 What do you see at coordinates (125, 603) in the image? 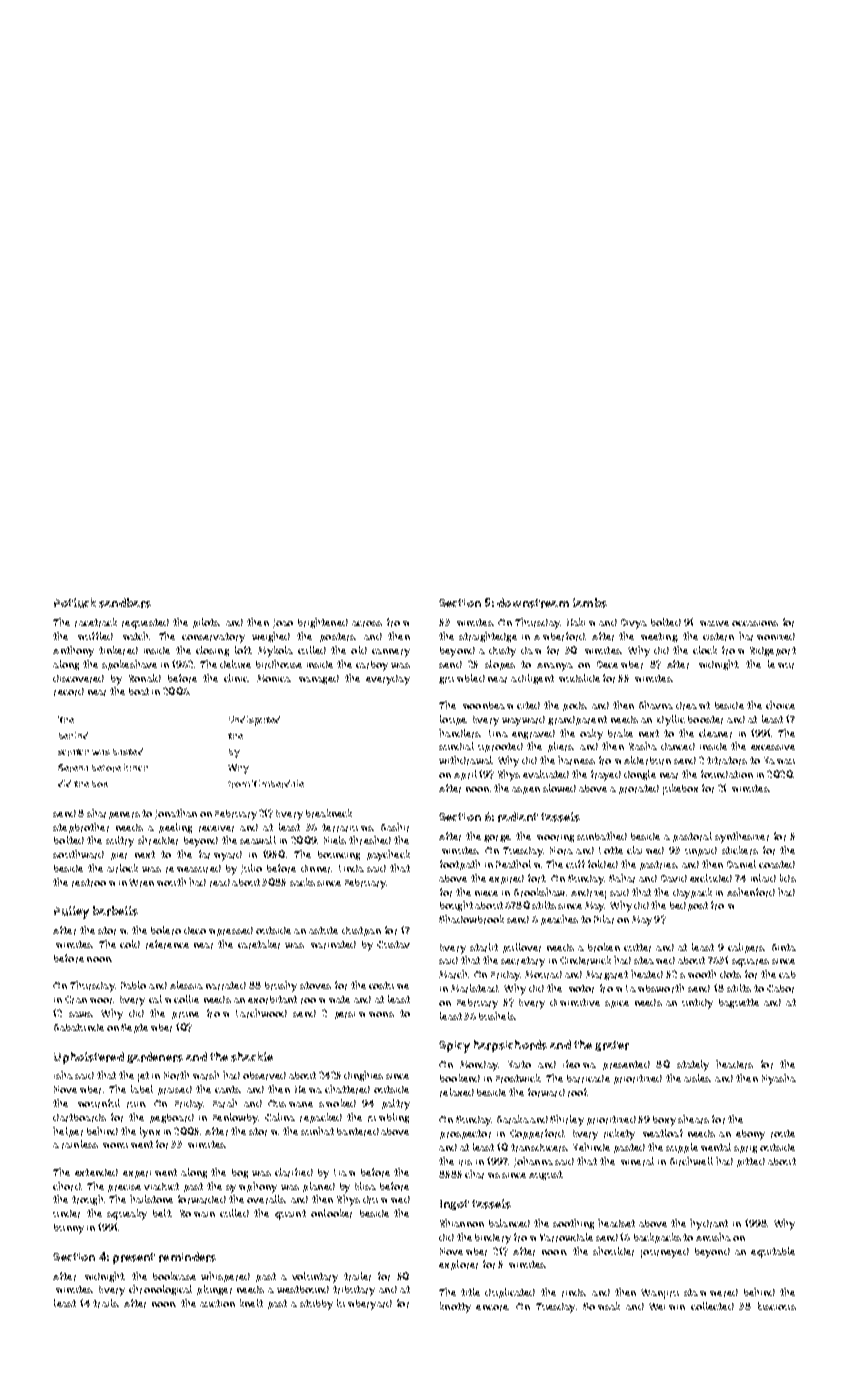
I see `sandbars` at bounding box center [125, 603].
